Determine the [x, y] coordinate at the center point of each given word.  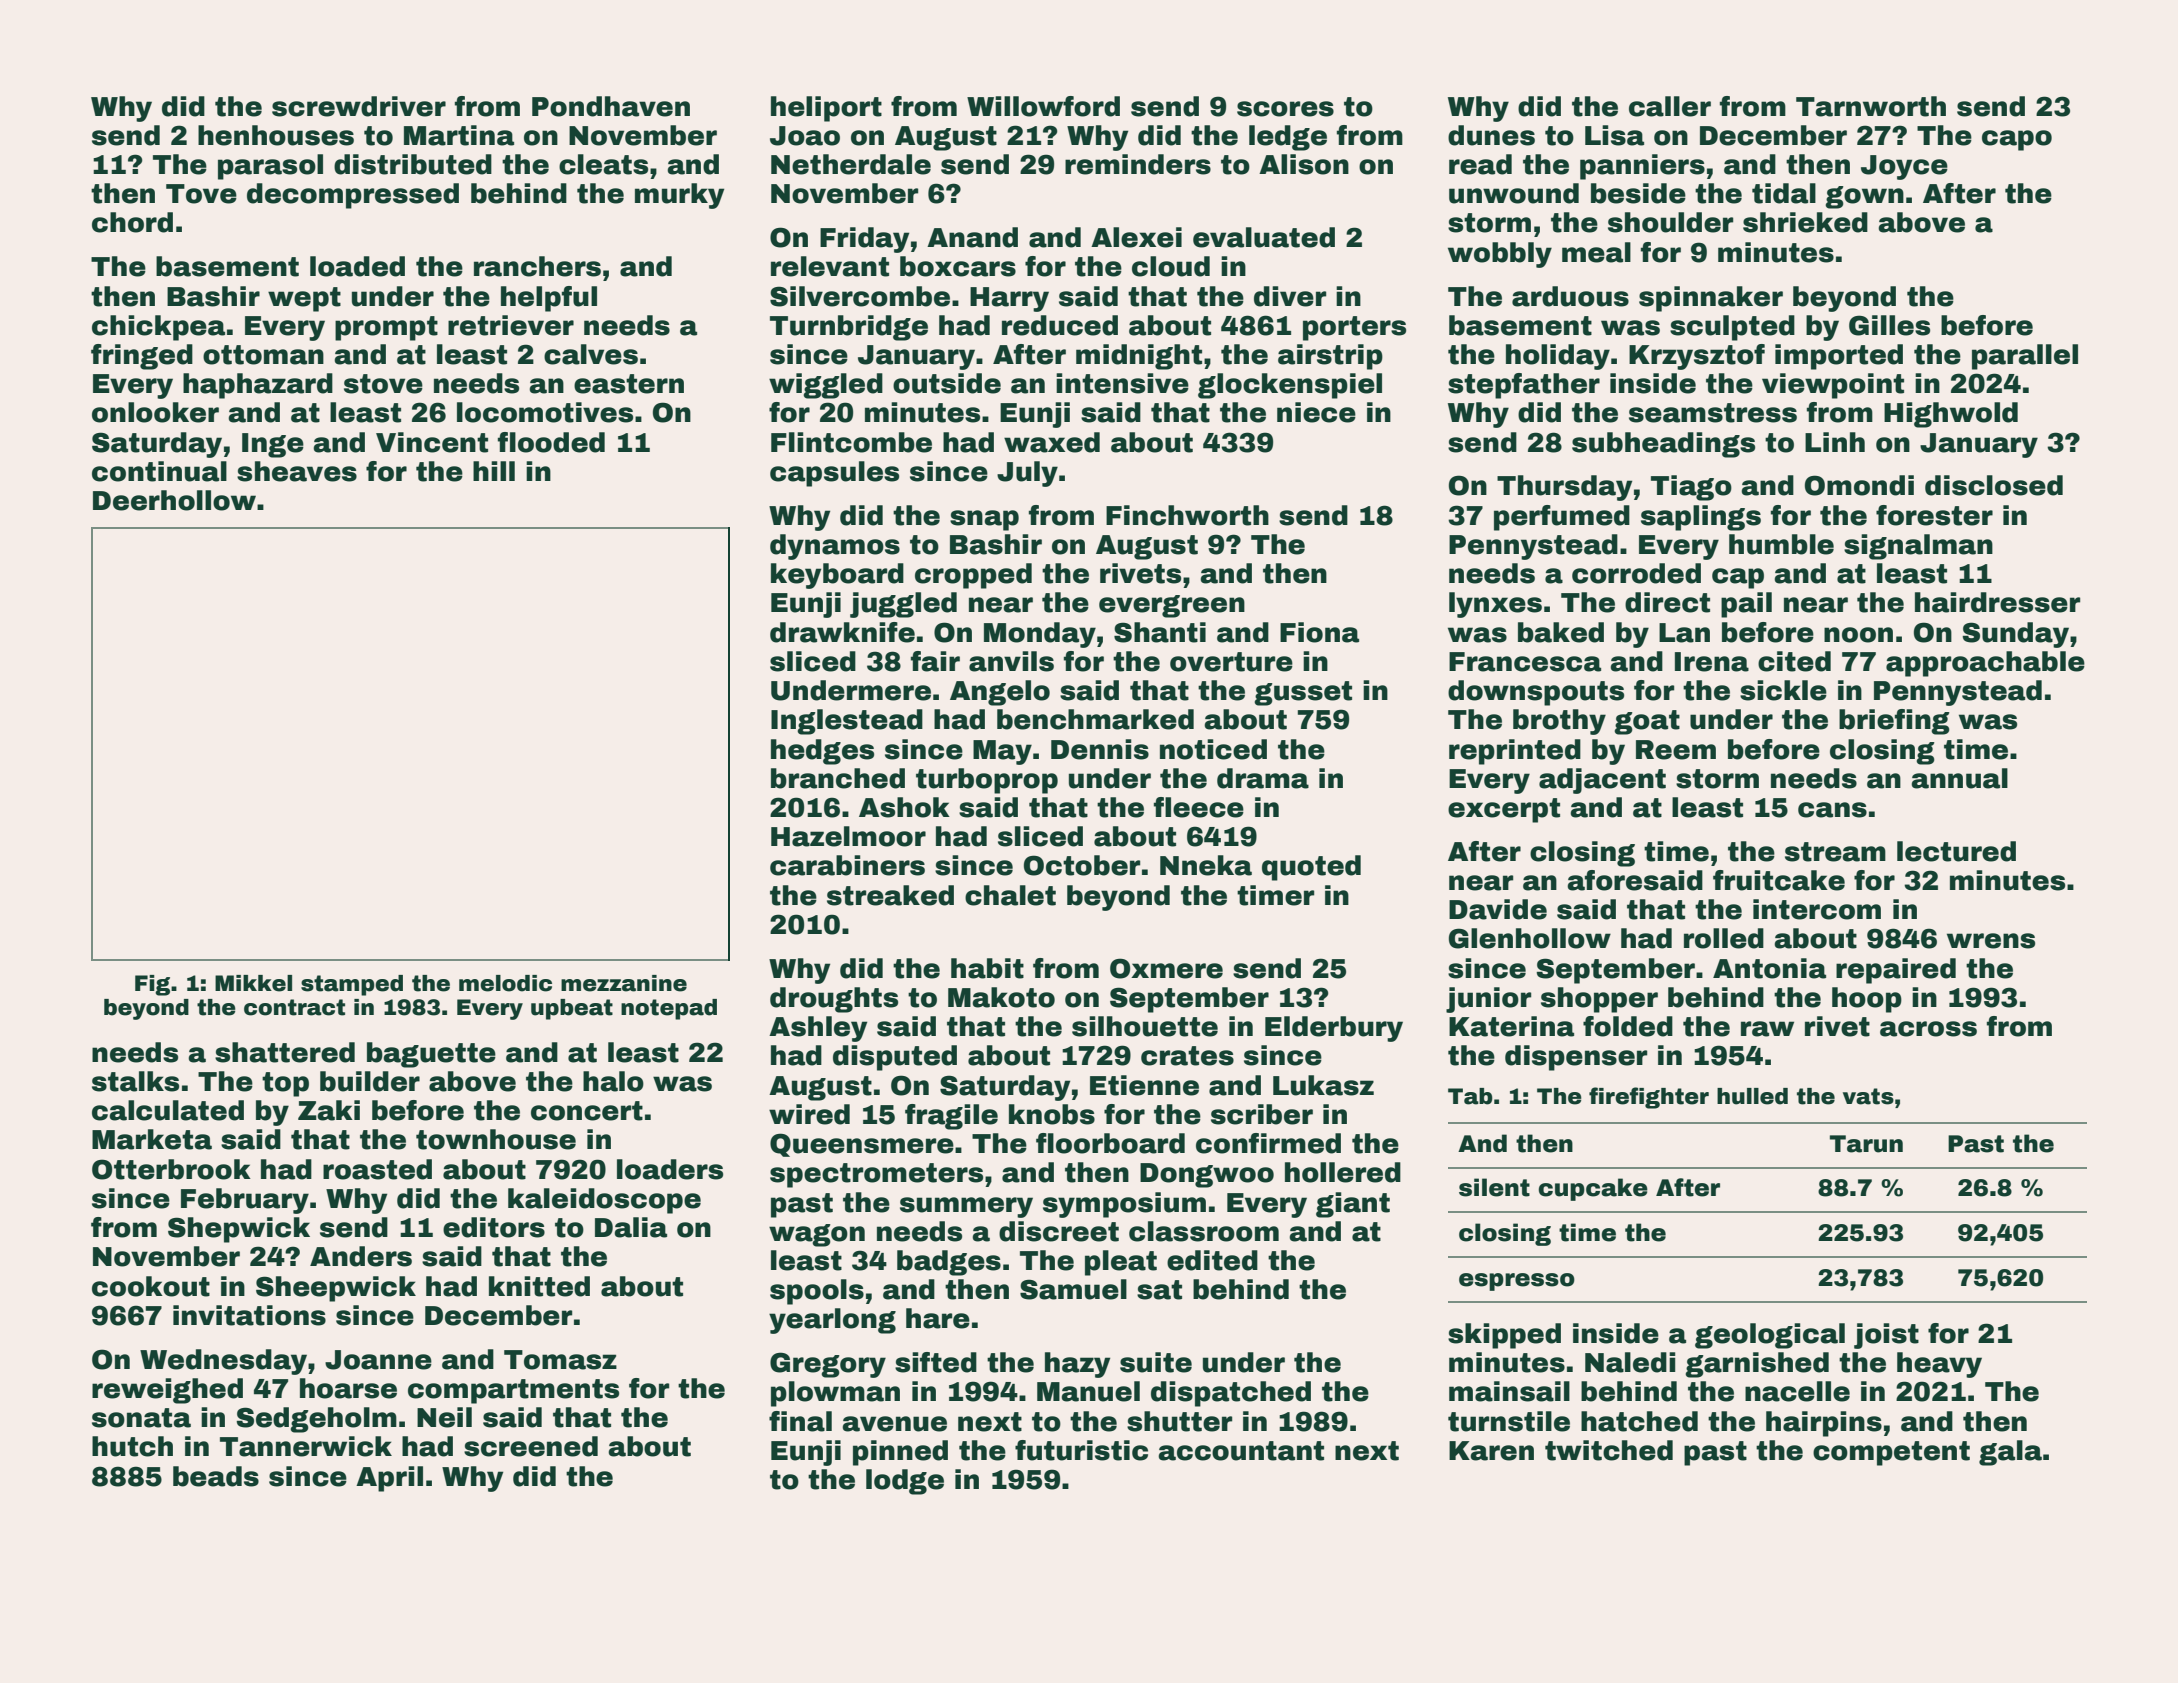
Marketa [152, 1139]
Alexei [1136, 237]
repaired [1896, 971]
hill [494, 471]
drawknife [842, 632]
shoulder [1670, 222]
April [389, 1479]
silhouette [1145, 1026]
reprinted [1515, 752]
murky [679, 196]
